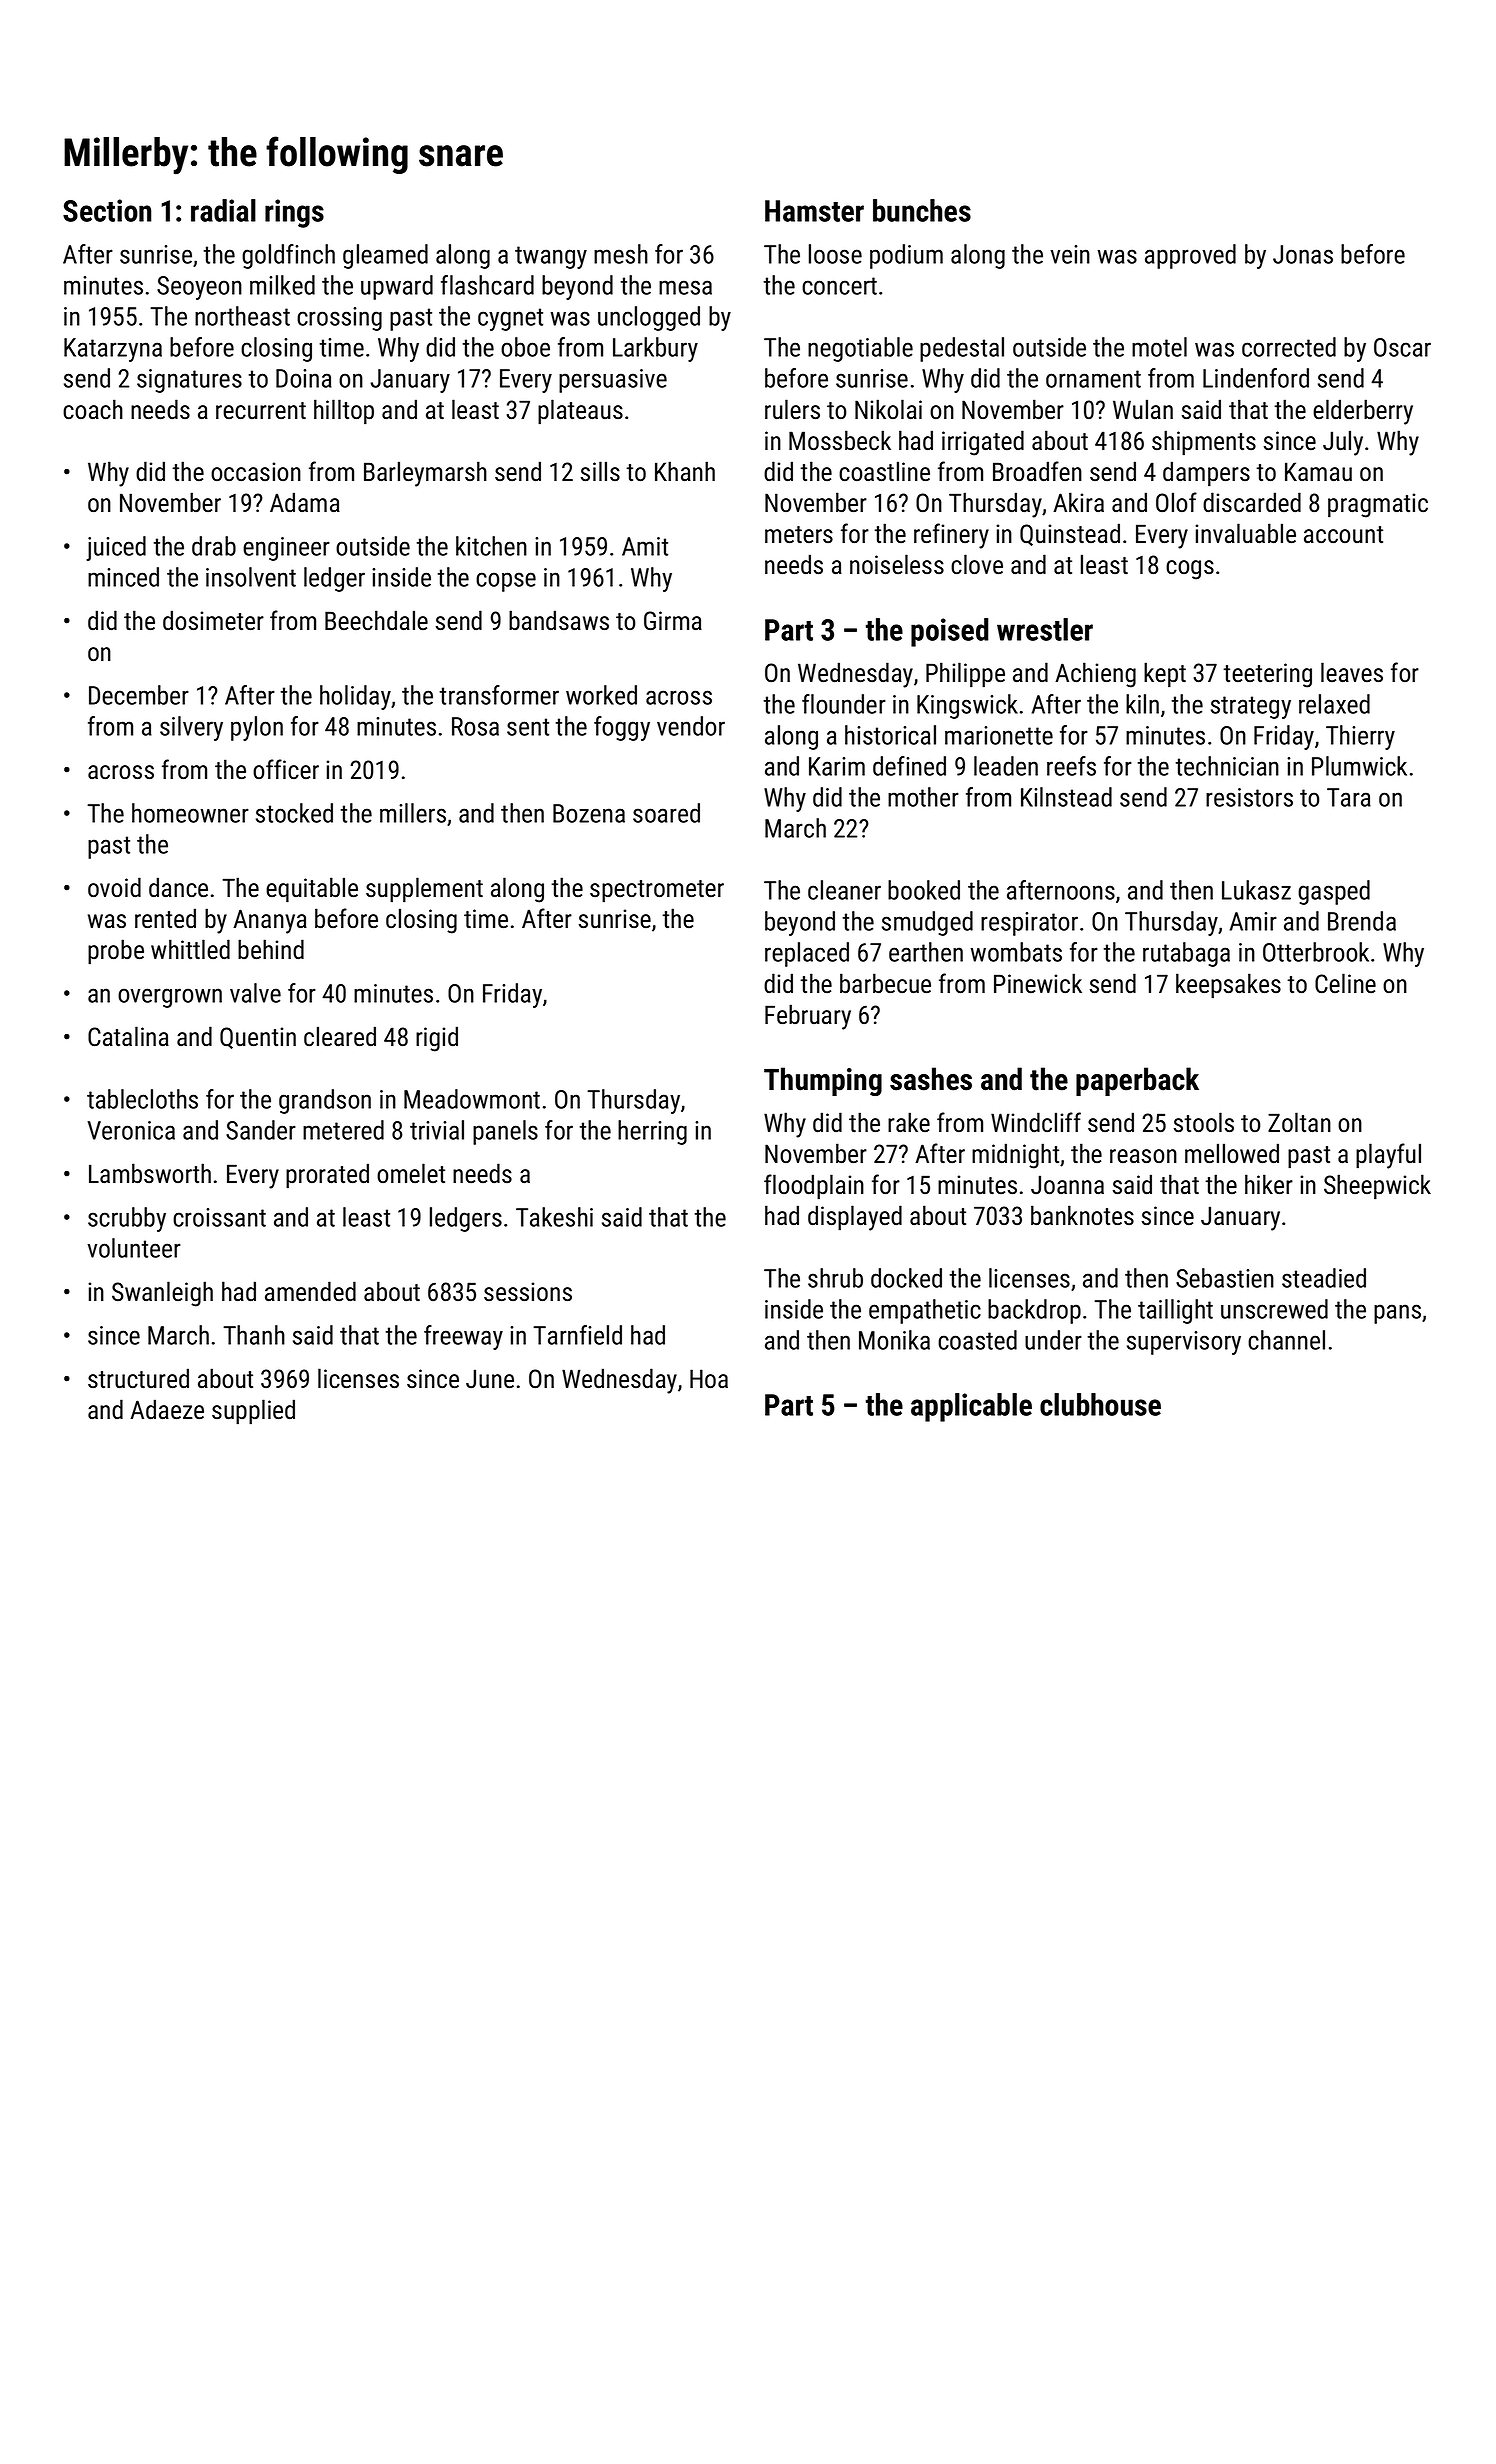  What do you see at coordinates (1100, 1404) in the document?
I see `clubhouse` at bounding box center [1100, 1404].
